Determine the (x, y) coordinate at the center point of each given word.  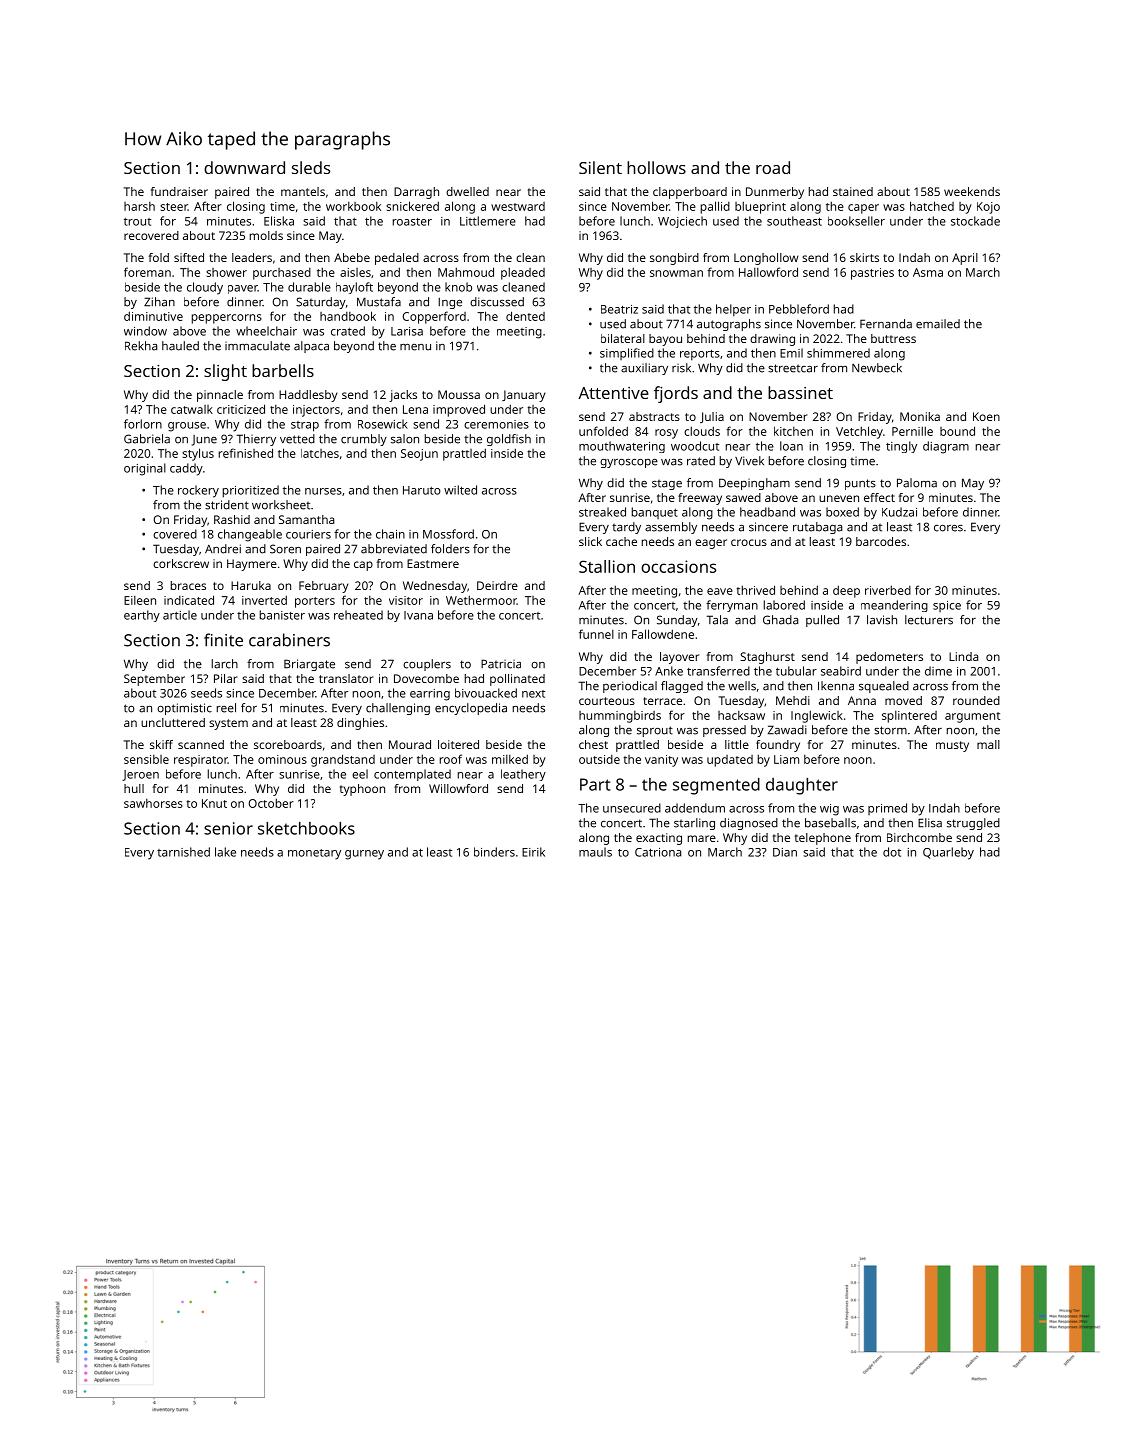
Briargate (309, 665)
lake (225, 852)
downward (244, 167)
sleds (311, 167)
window (145, 331)
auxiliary (644, 369)
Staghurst (767, 658)
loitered (458, 744)
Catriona (658, 852)
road (773, 167)
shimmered (838, 353)
